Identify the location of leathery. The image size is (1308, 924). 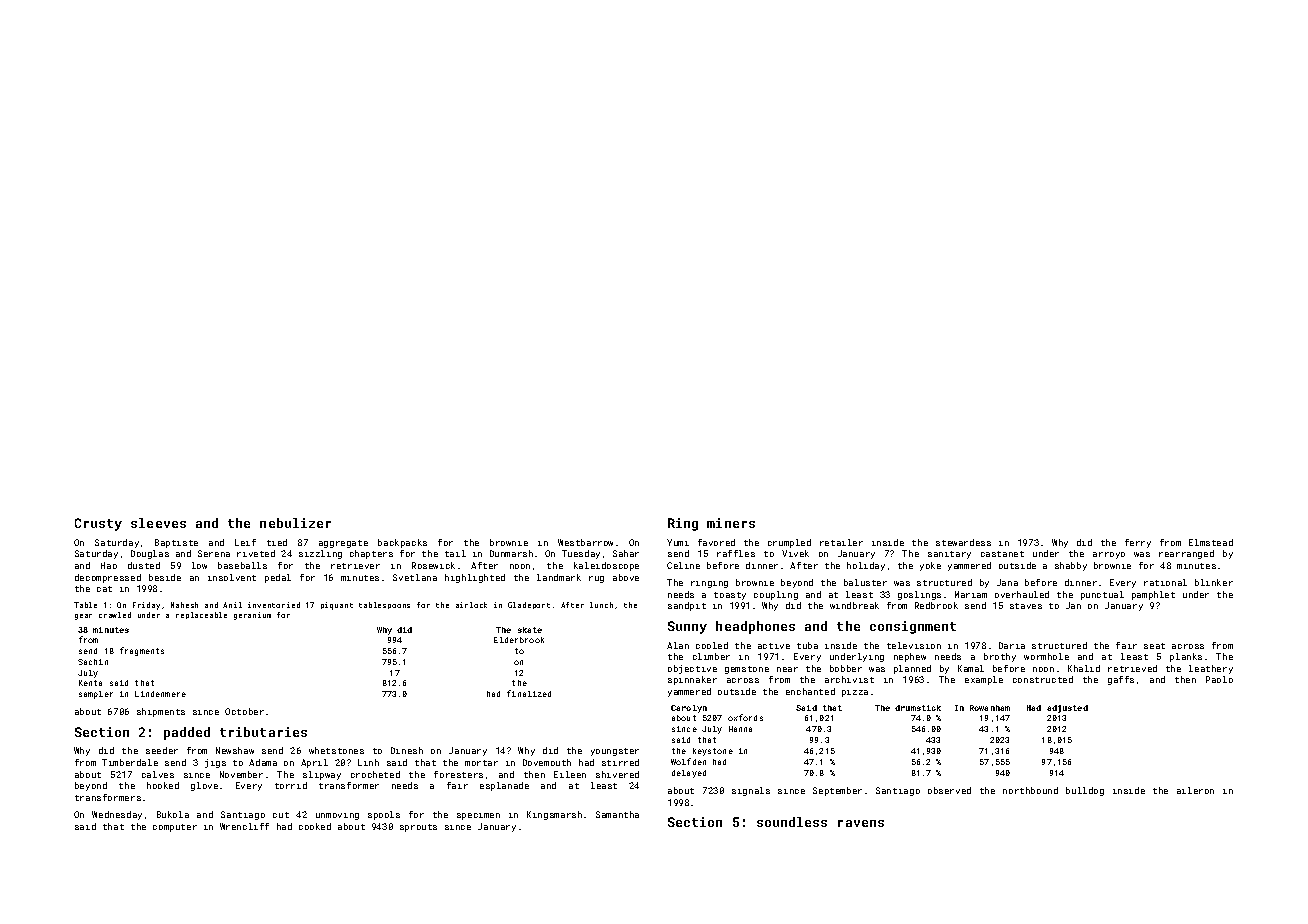
(1211, 669).
